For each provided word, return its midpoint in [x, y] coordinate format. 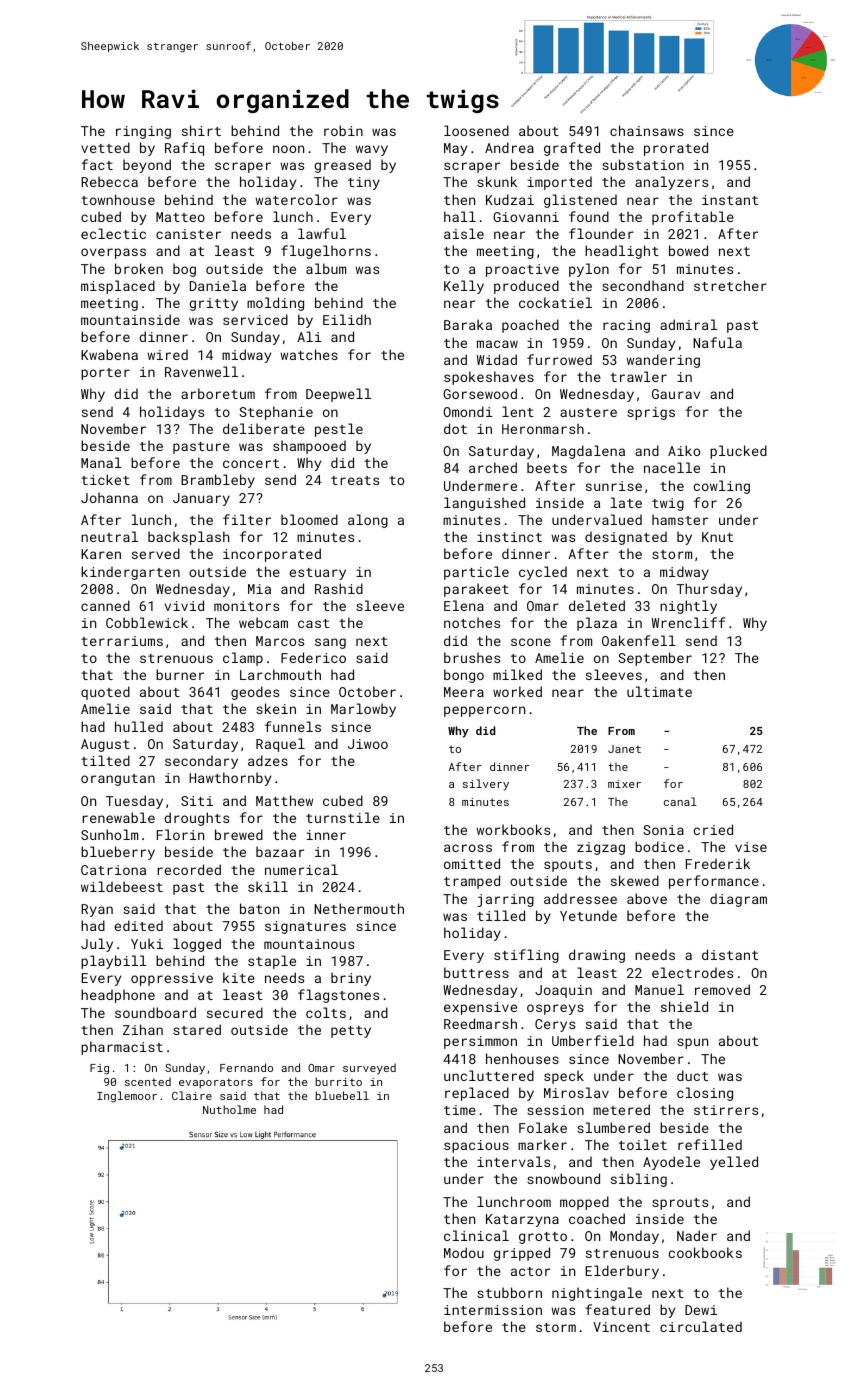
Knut [717, 537]
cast [313, 623]
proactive [522, 270]
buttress [476, 972]
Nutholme [229, 1109]
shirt [201, 130]
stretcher [730, 285]
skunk [497, 181]
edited [138, 925]
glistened [580, 201]
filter [247, 519]
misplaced [118, 287]
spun [692, 1043]
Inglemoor [127, 1097]
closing [705, 1094]
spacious [476, 1146]
